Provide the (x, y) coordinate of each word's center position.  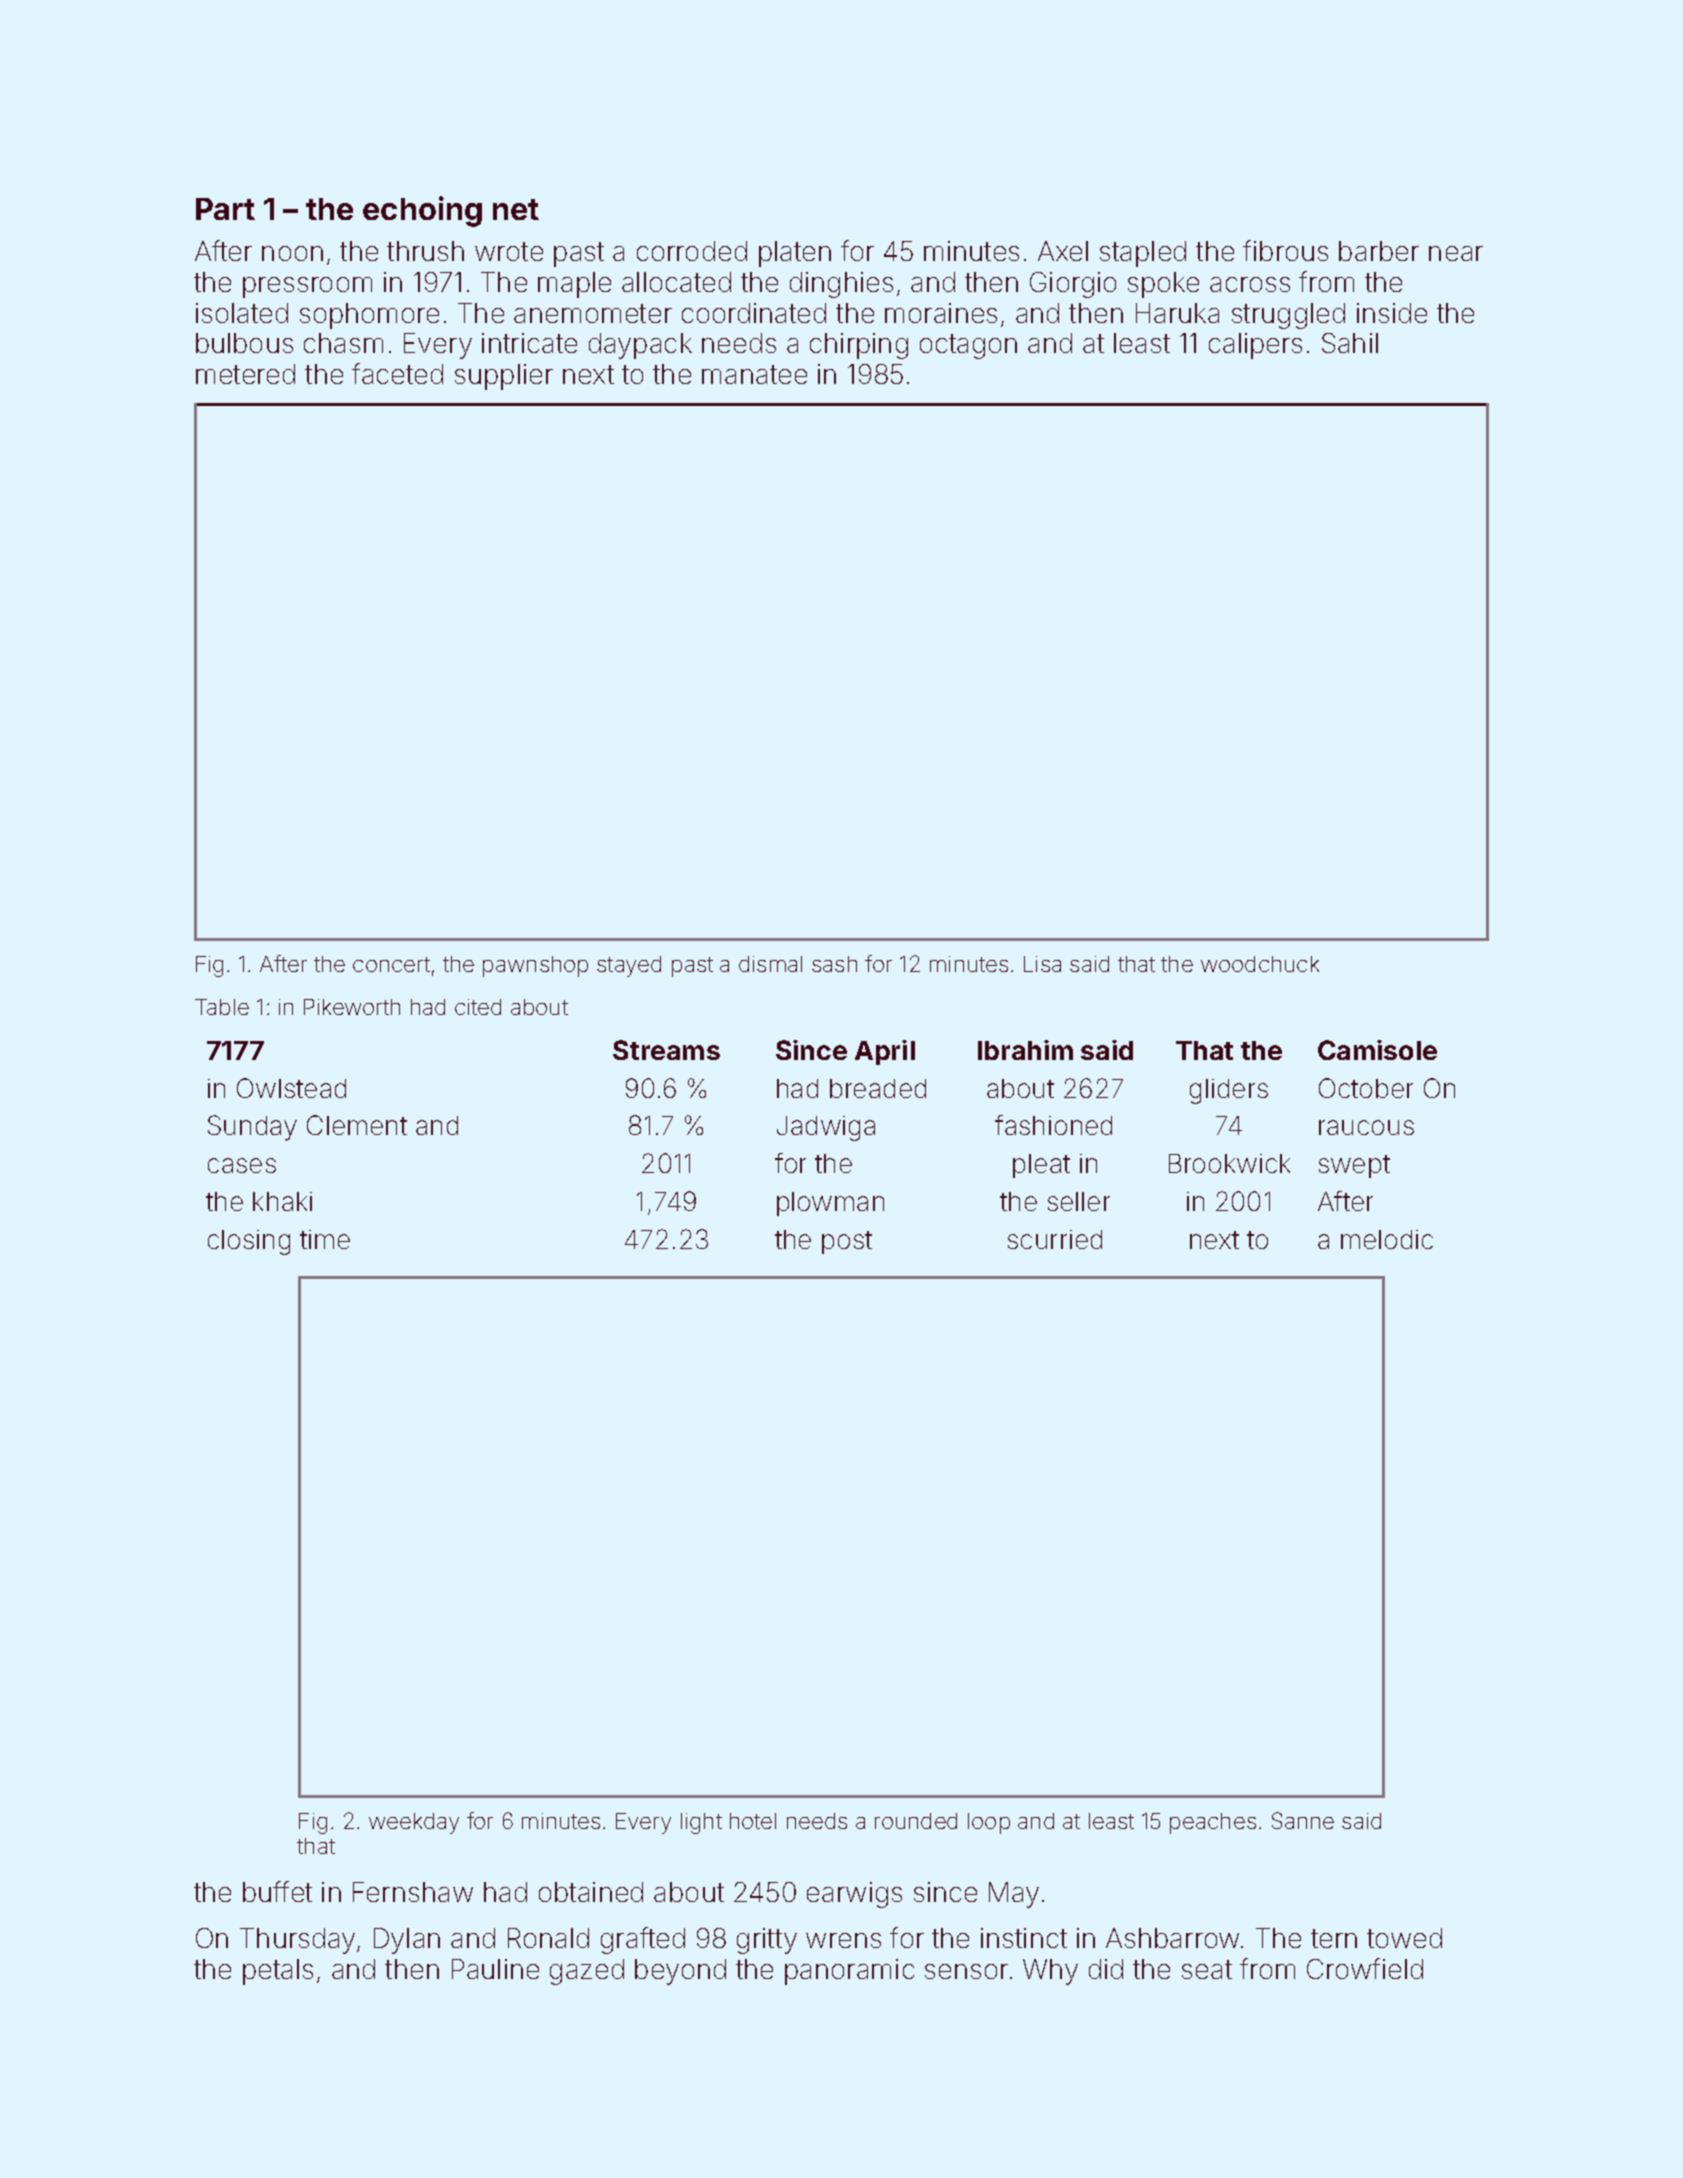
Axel (1063, 251)
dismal (770, 964)
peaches (1213, 1823)
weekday (414, 1823)
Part (225, 209)
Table (222, 1007)
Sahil (1350, 343)
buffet (277, 1891)
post (847, 1242)
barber (1379, 251)
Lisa (1042, 964)
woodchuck (1260, 964)
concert (391, 964)
